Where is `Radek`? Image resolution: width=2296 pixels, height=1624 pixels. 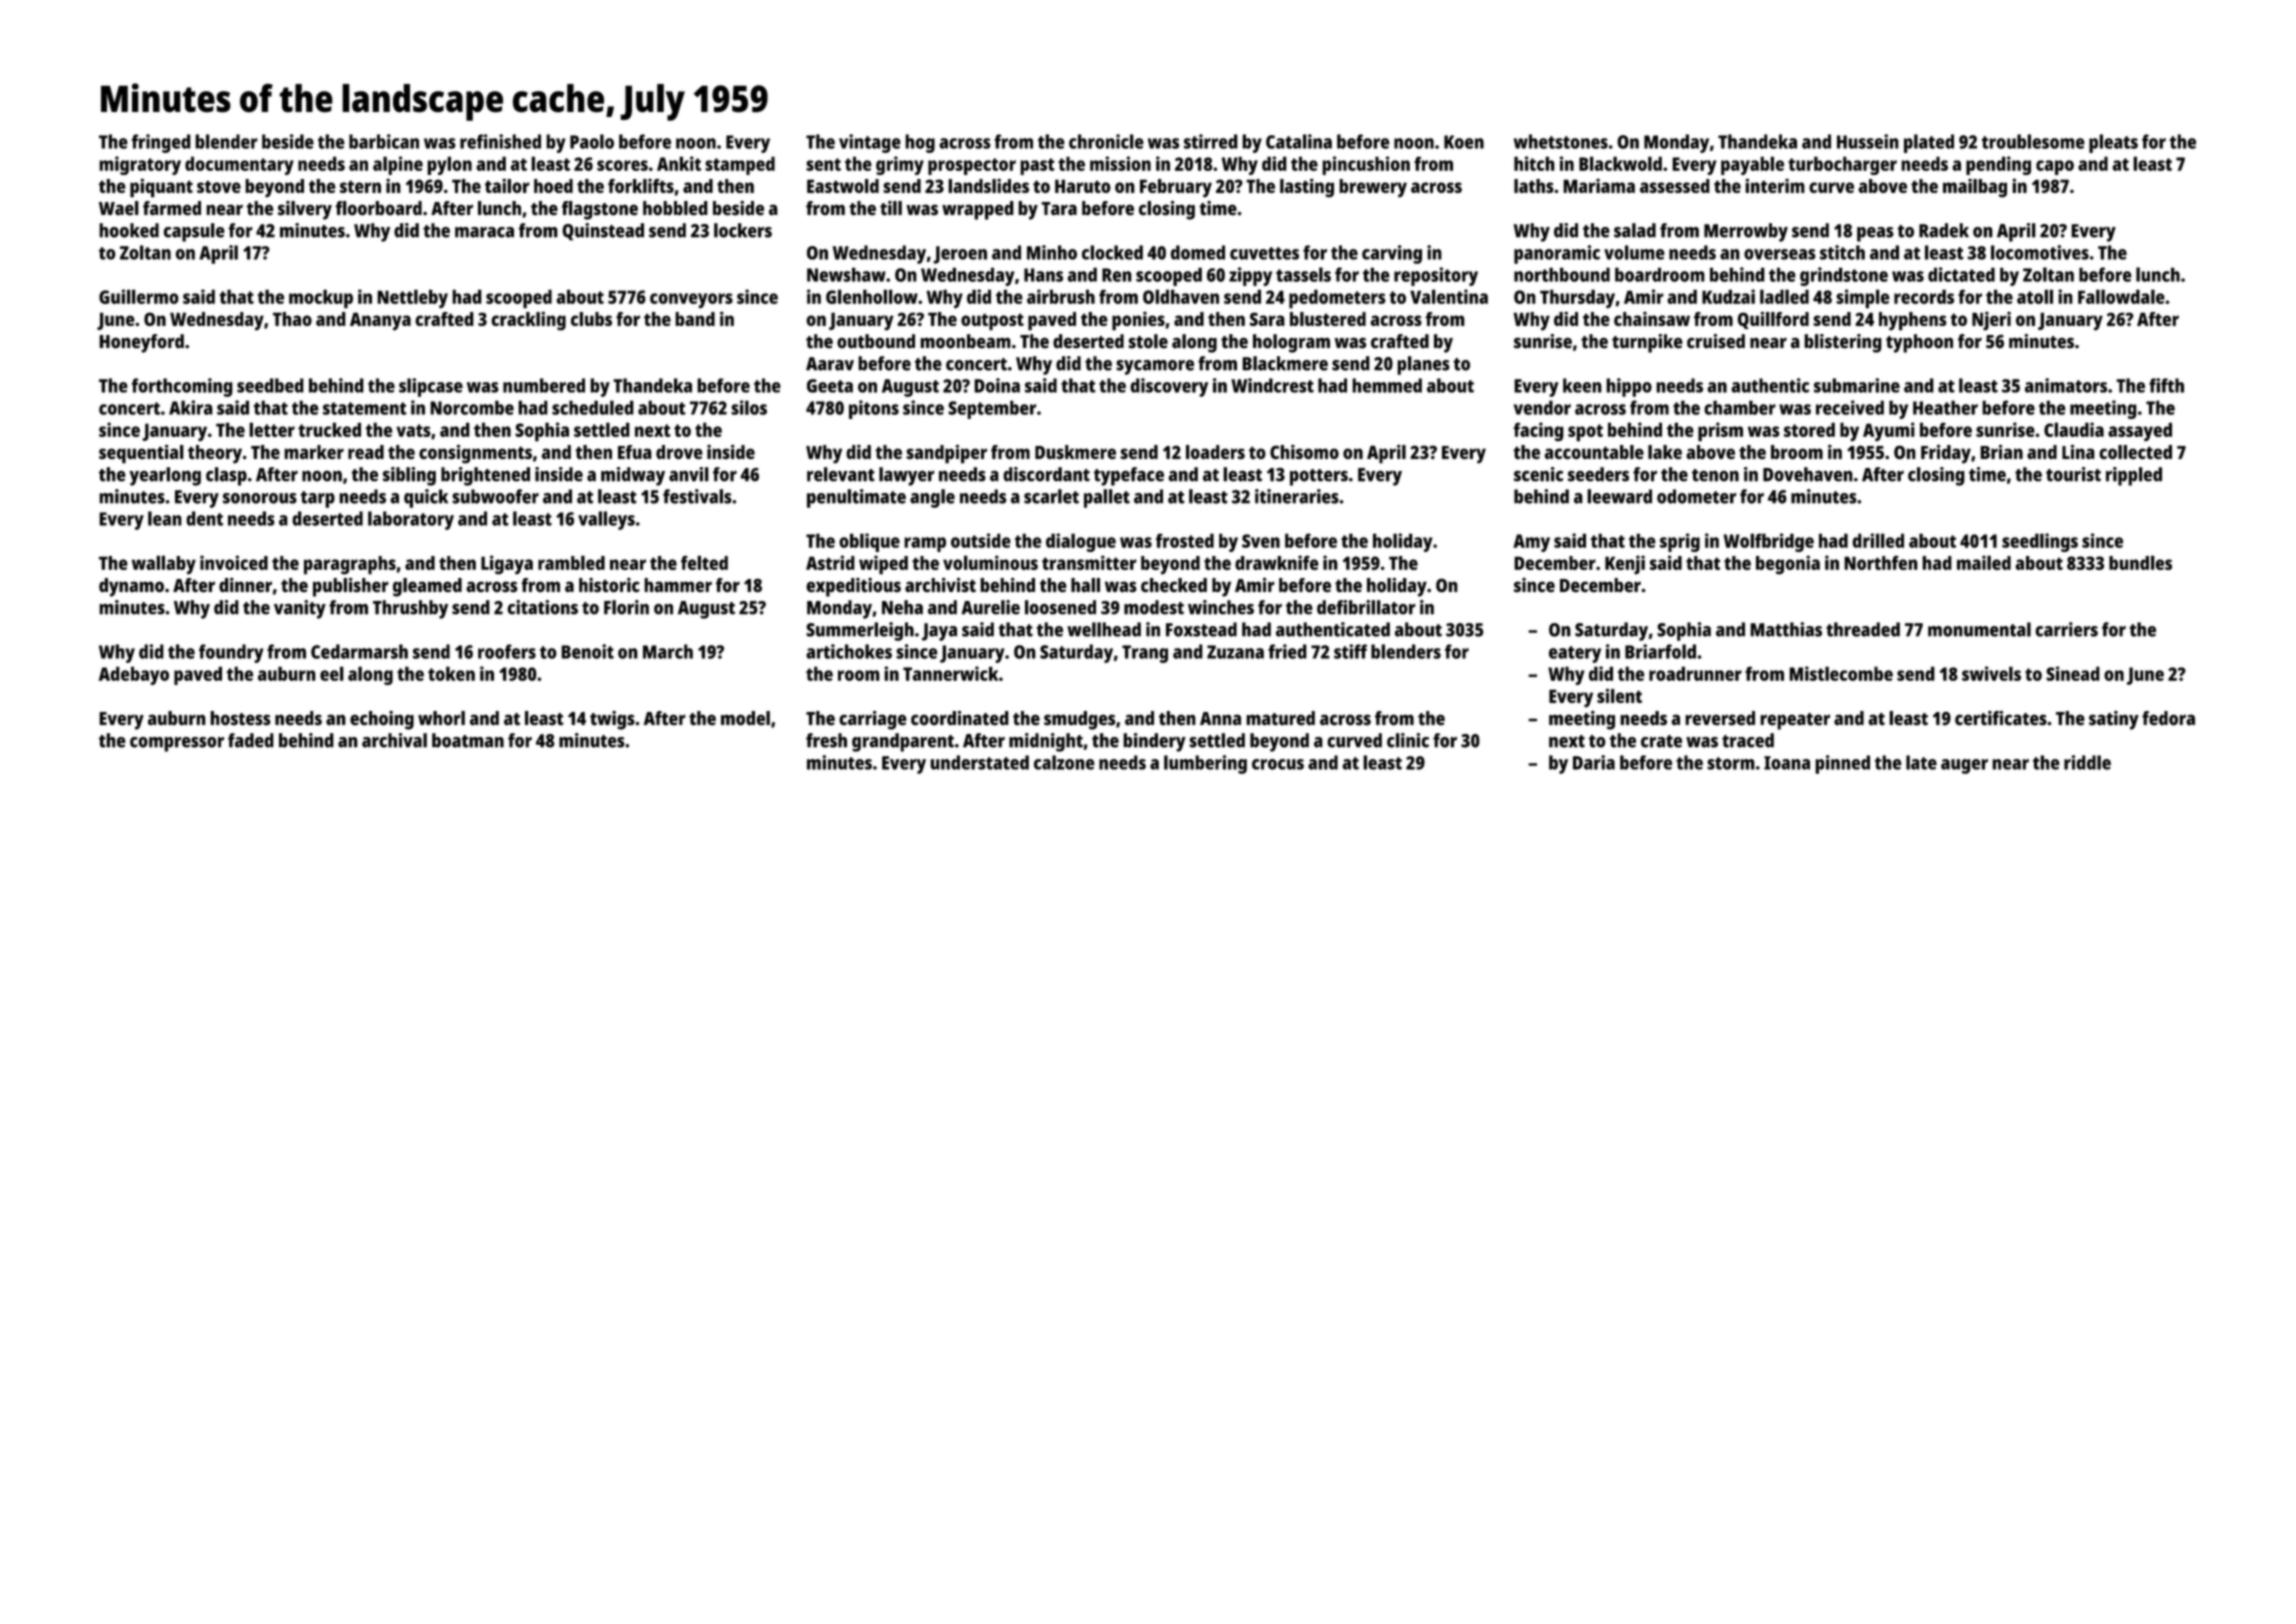 Radek is located at coordinates (1944, 230).
